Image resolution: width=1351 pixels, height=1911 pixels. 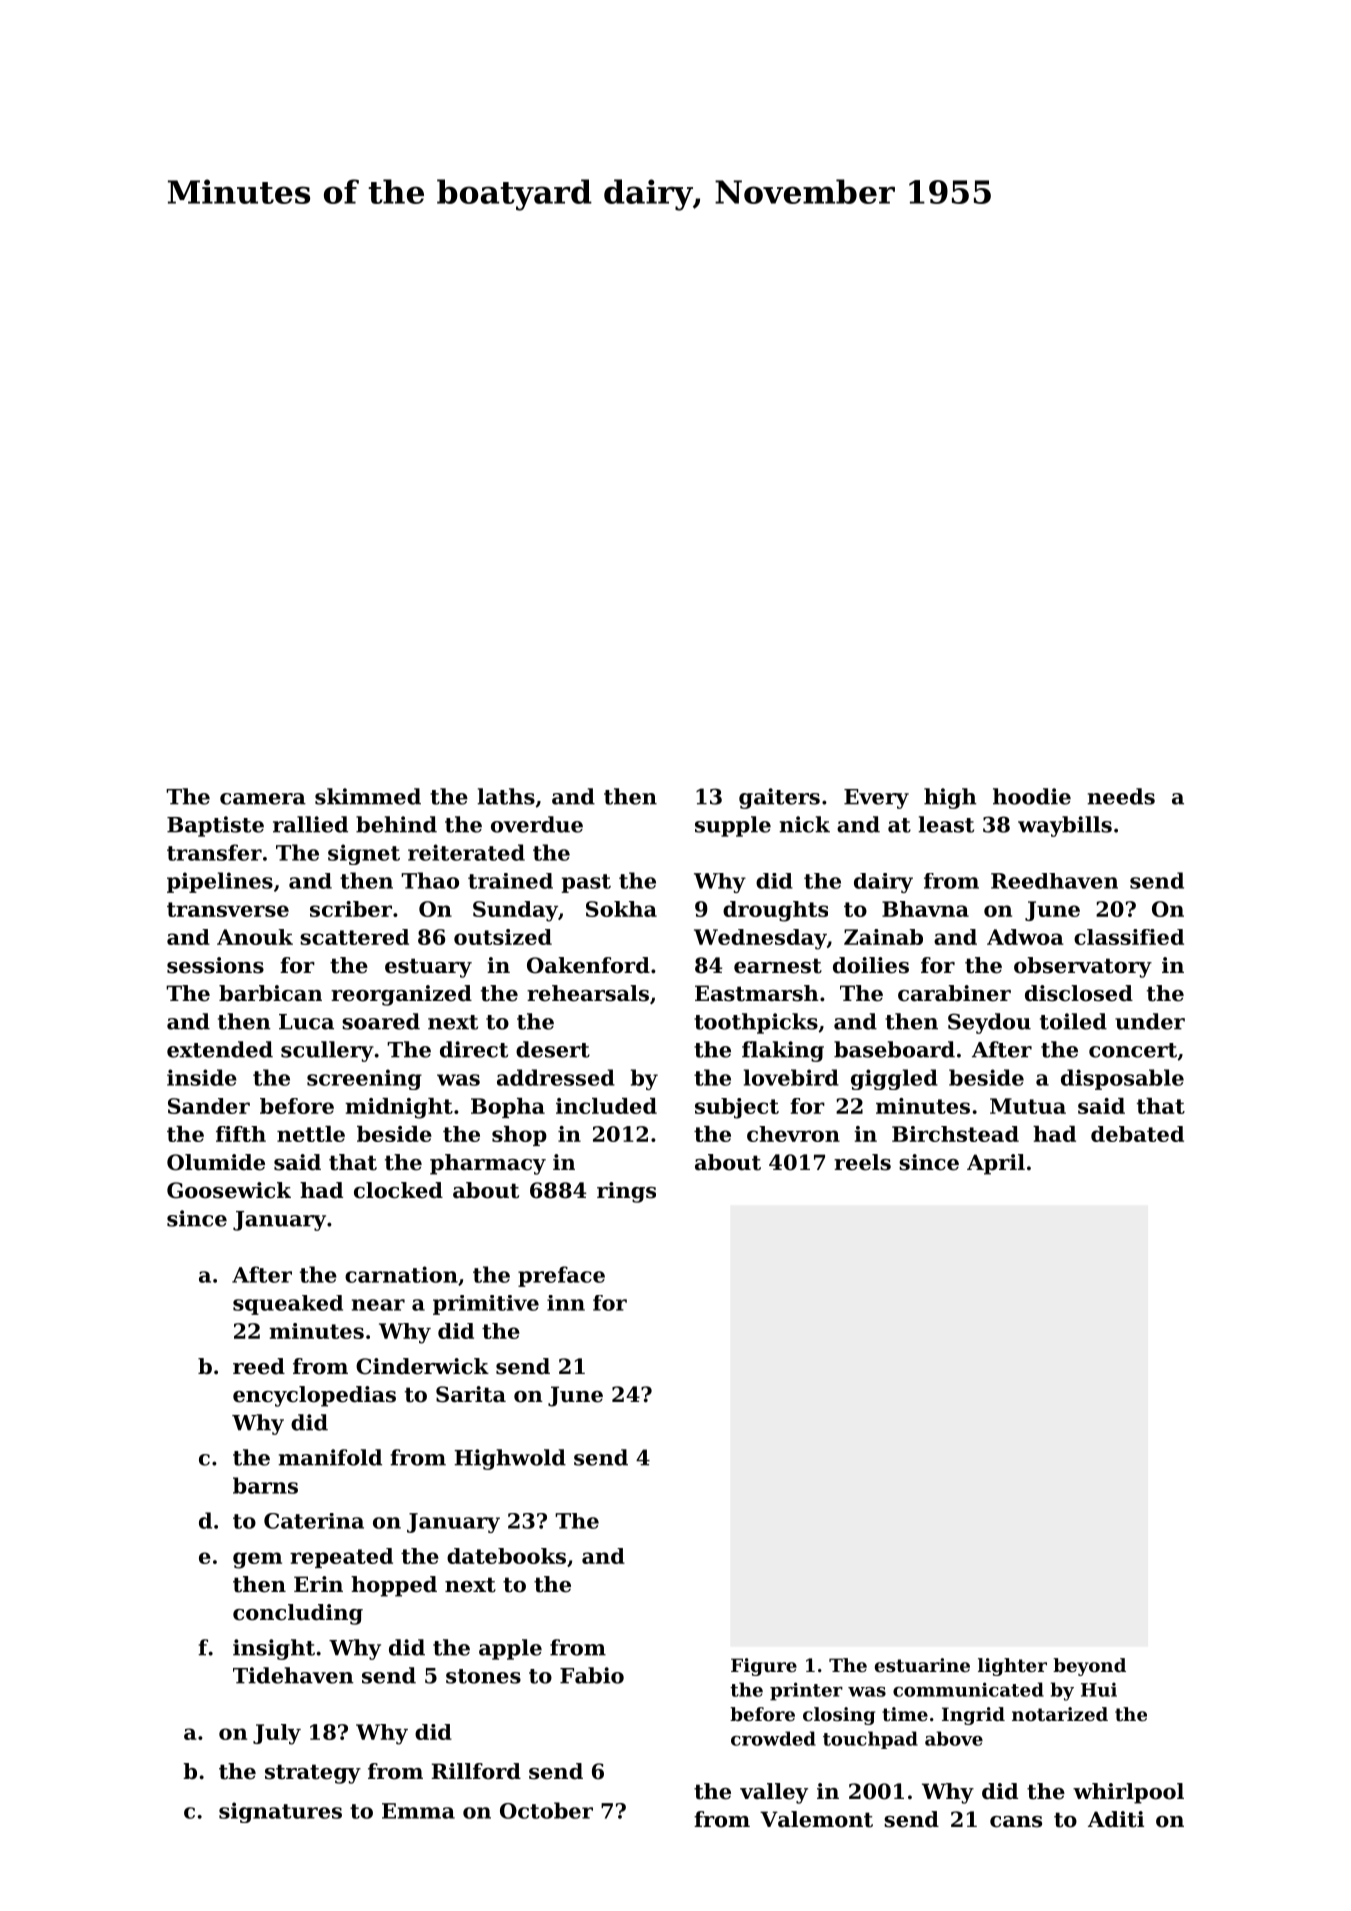 What do you see at coordinates (779, 798) in the page?
I see `gaiters` at bounding box center [779, 798].
